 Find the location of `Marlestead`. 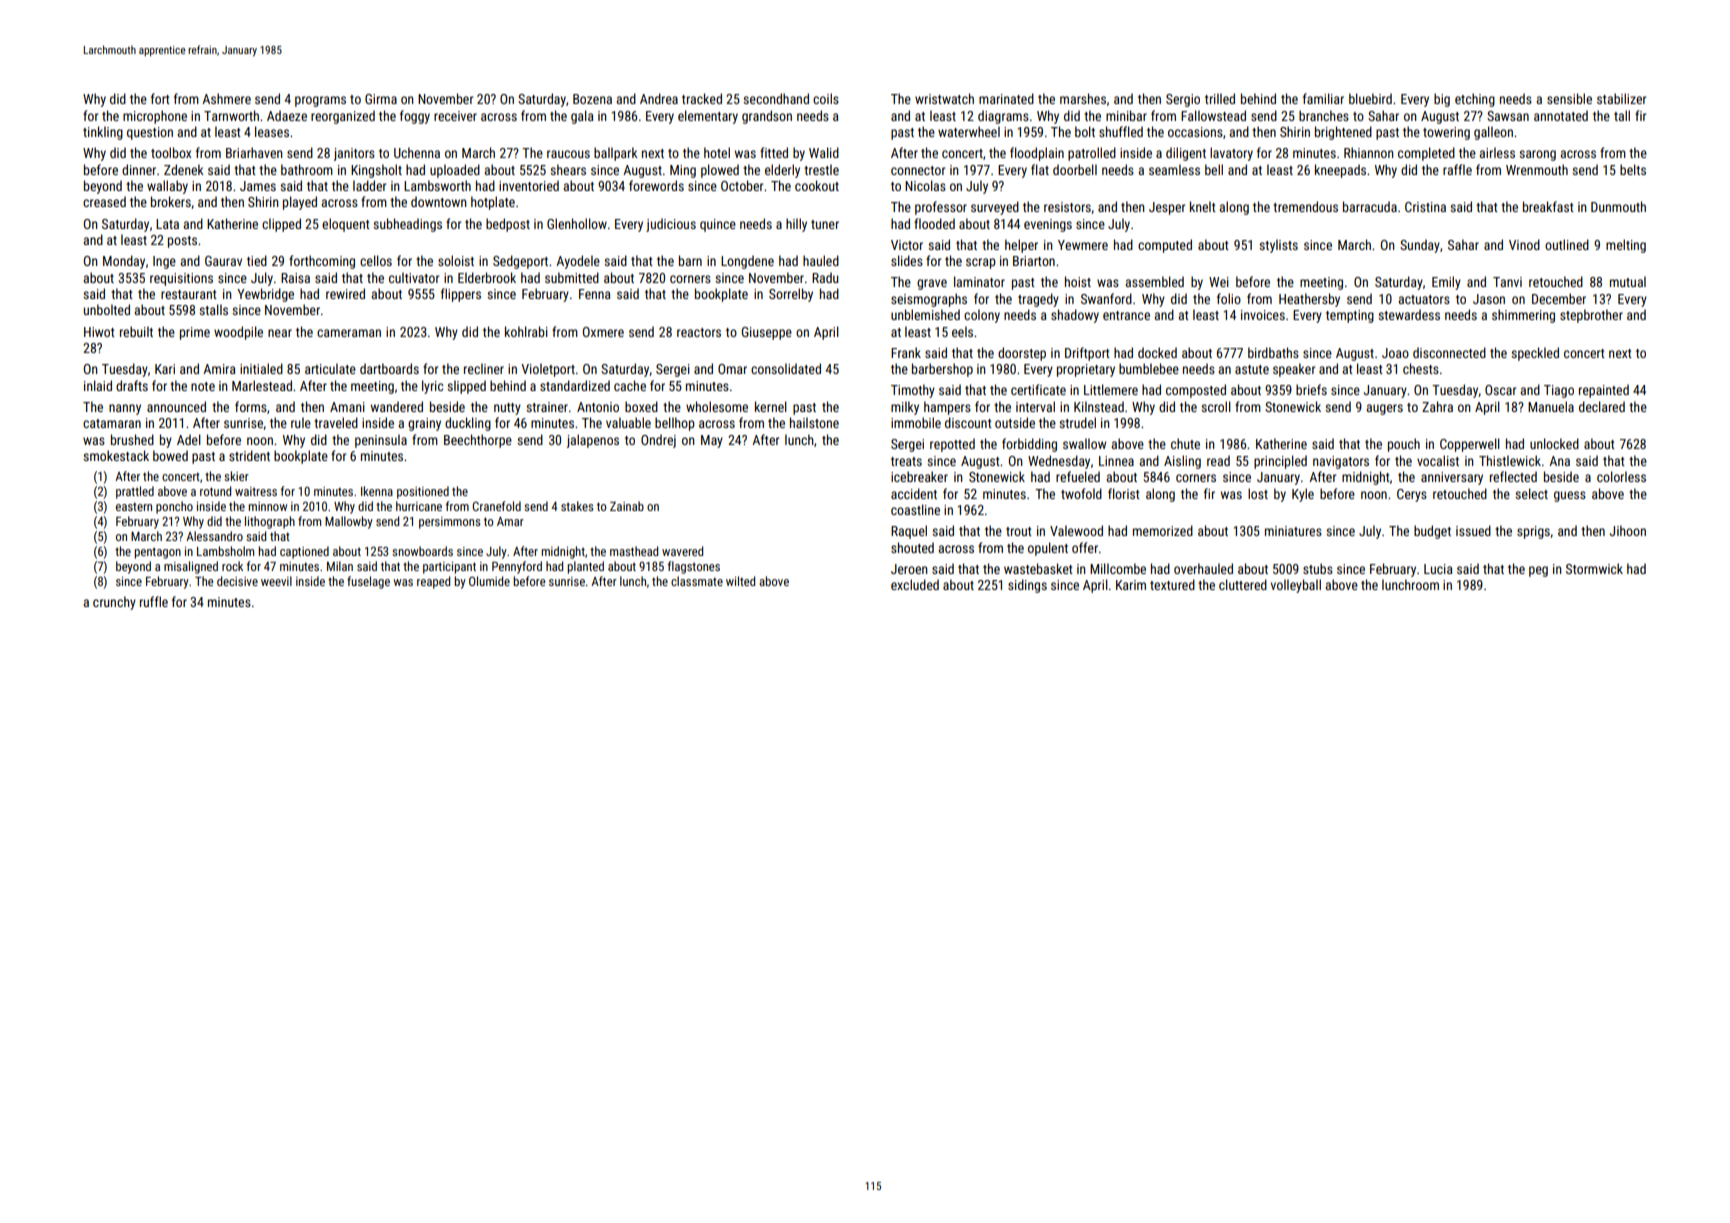

Marlestead is located at coordinates (262, 385).
